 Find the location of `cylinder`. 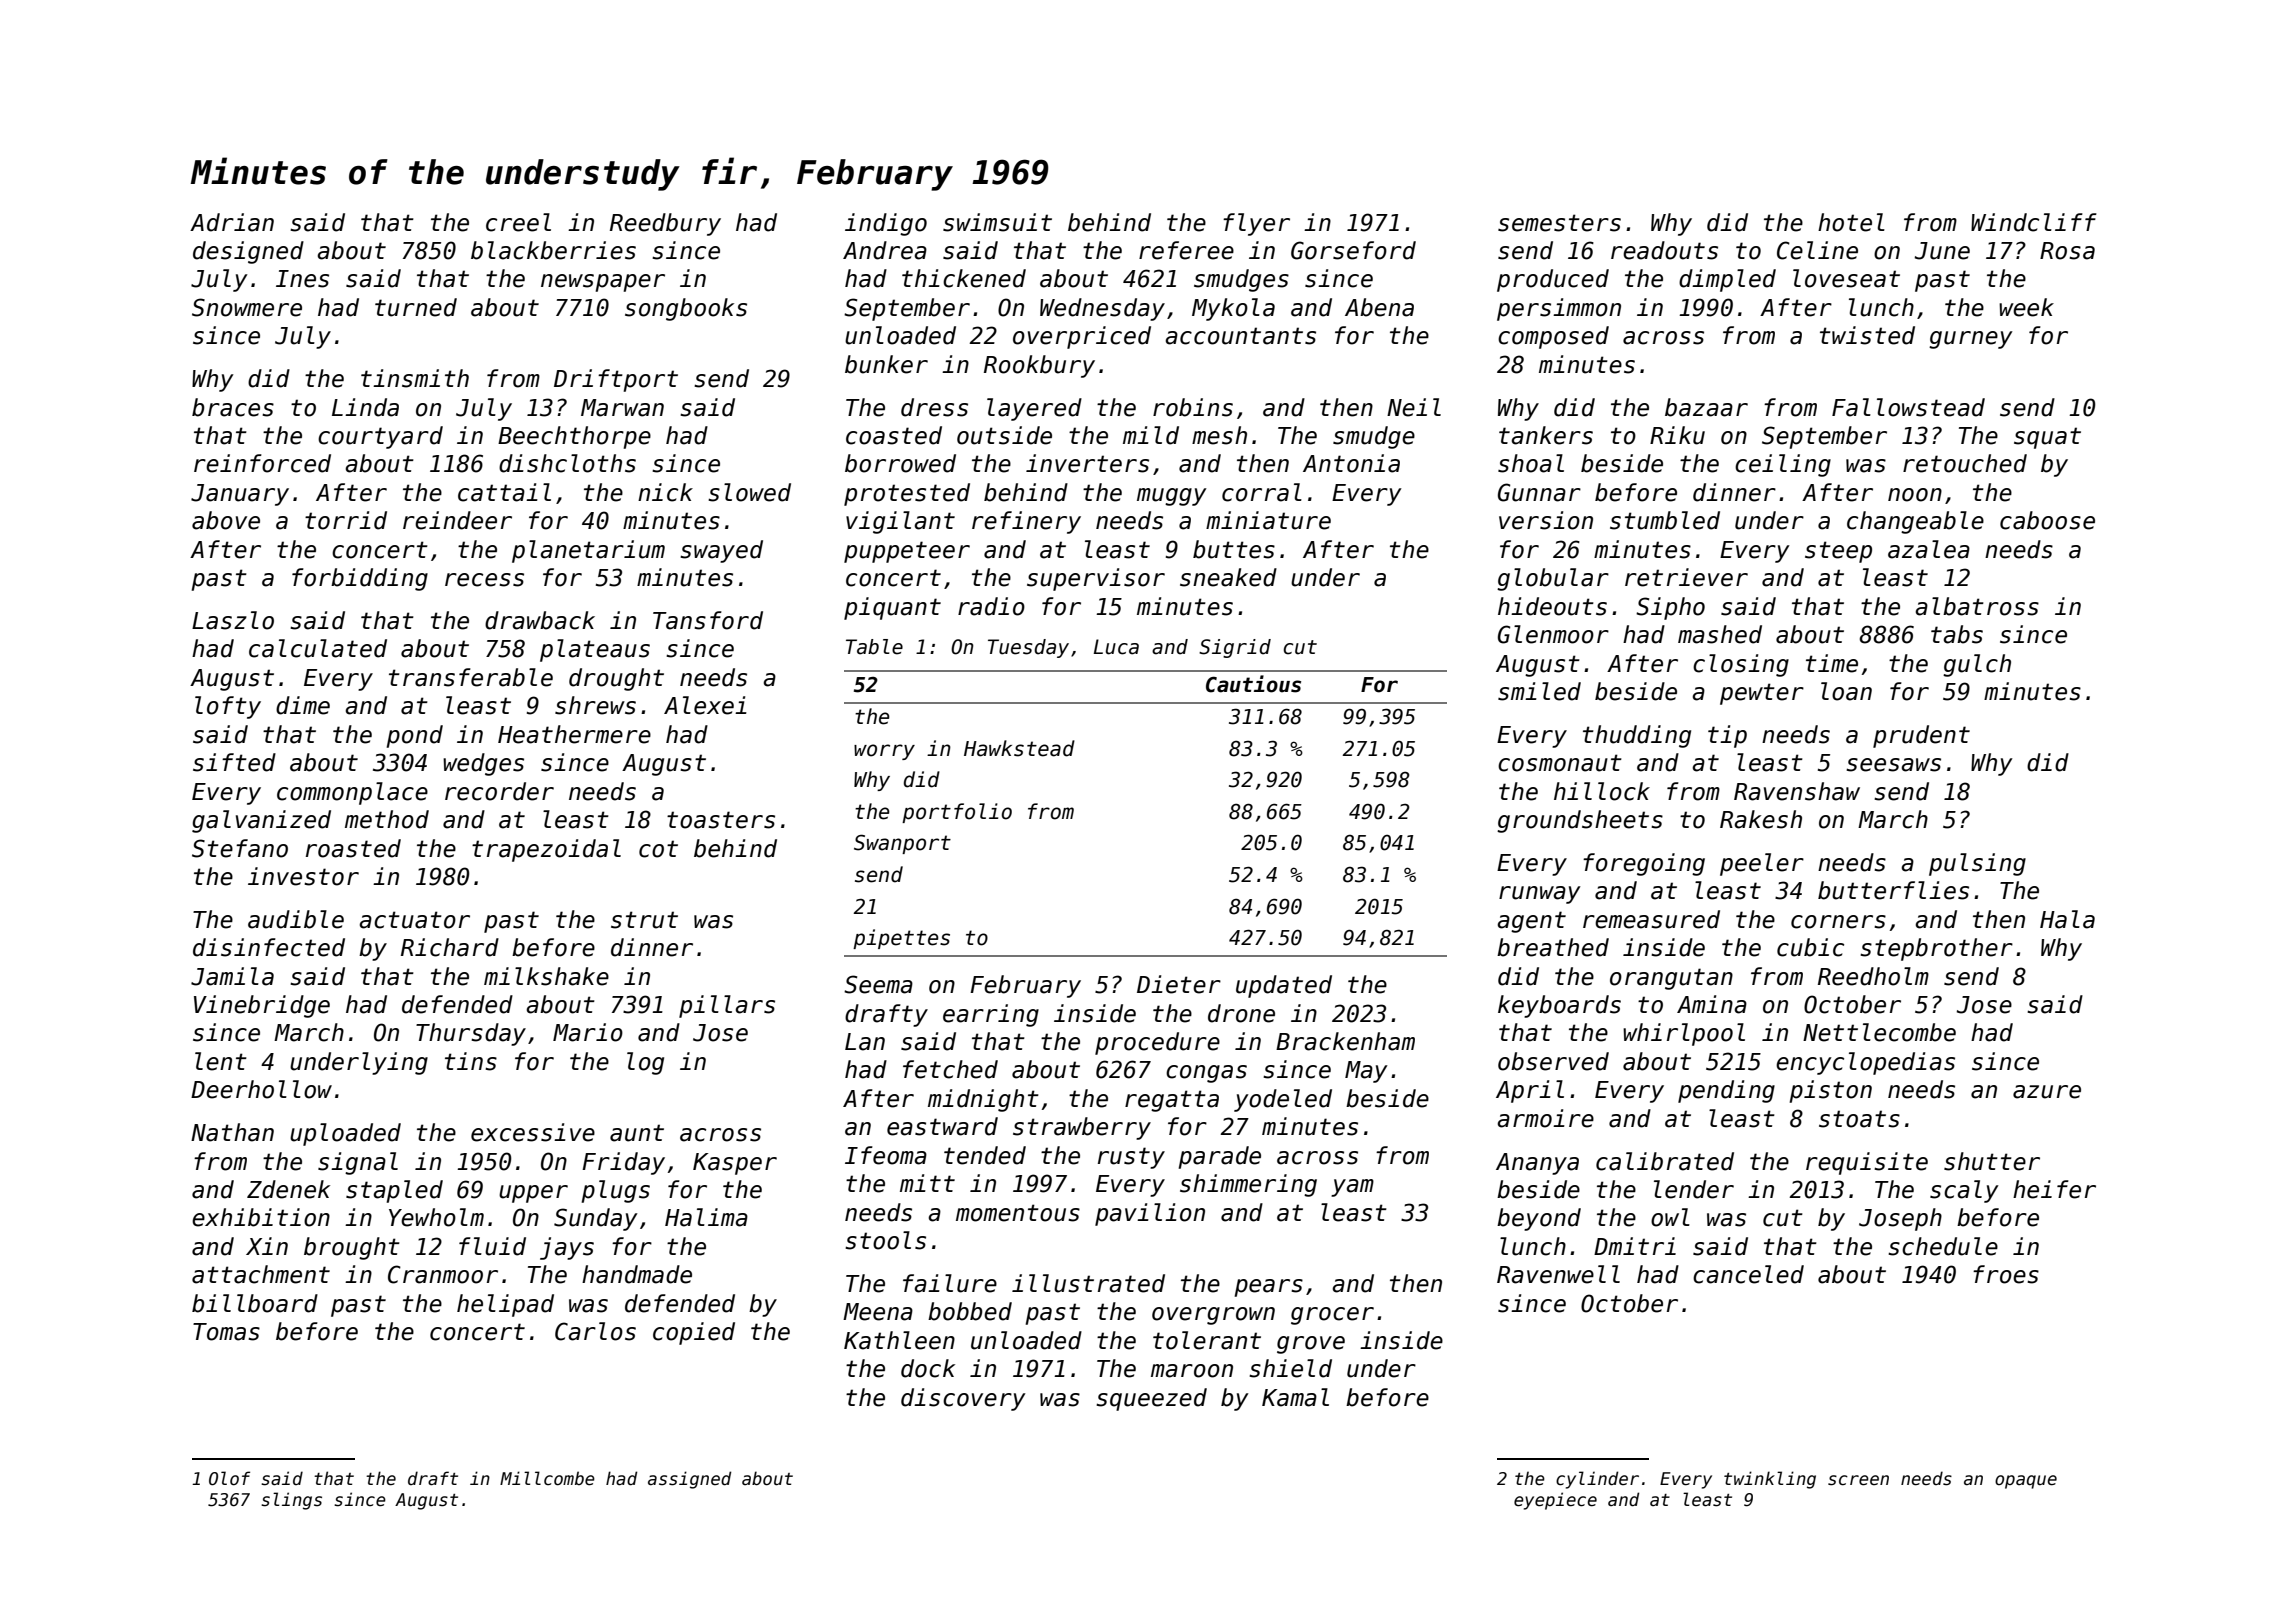

cylinder is located at coordinates (1597, 1480).
